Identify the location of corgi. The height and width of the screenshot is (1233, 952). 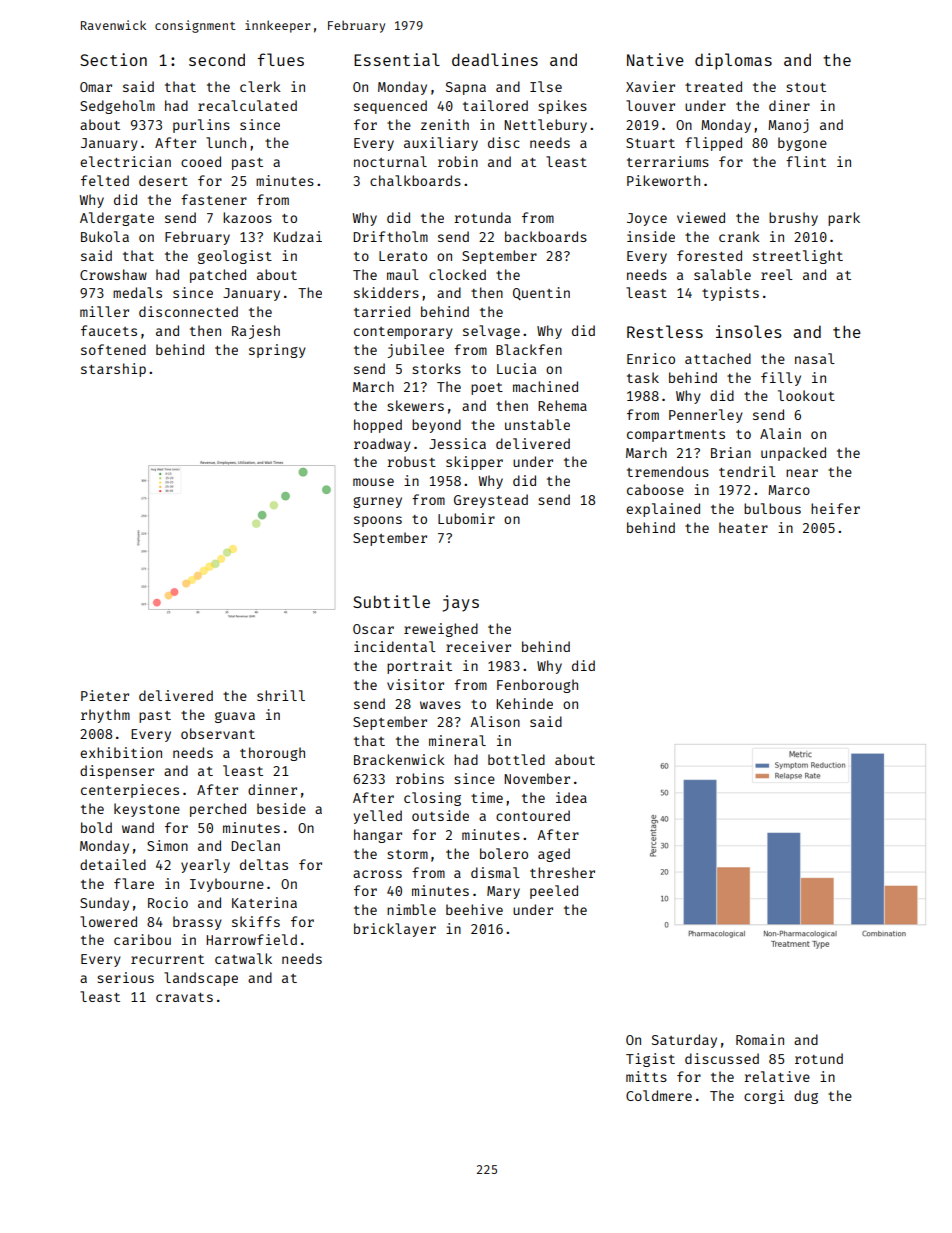
(764, 1097).
